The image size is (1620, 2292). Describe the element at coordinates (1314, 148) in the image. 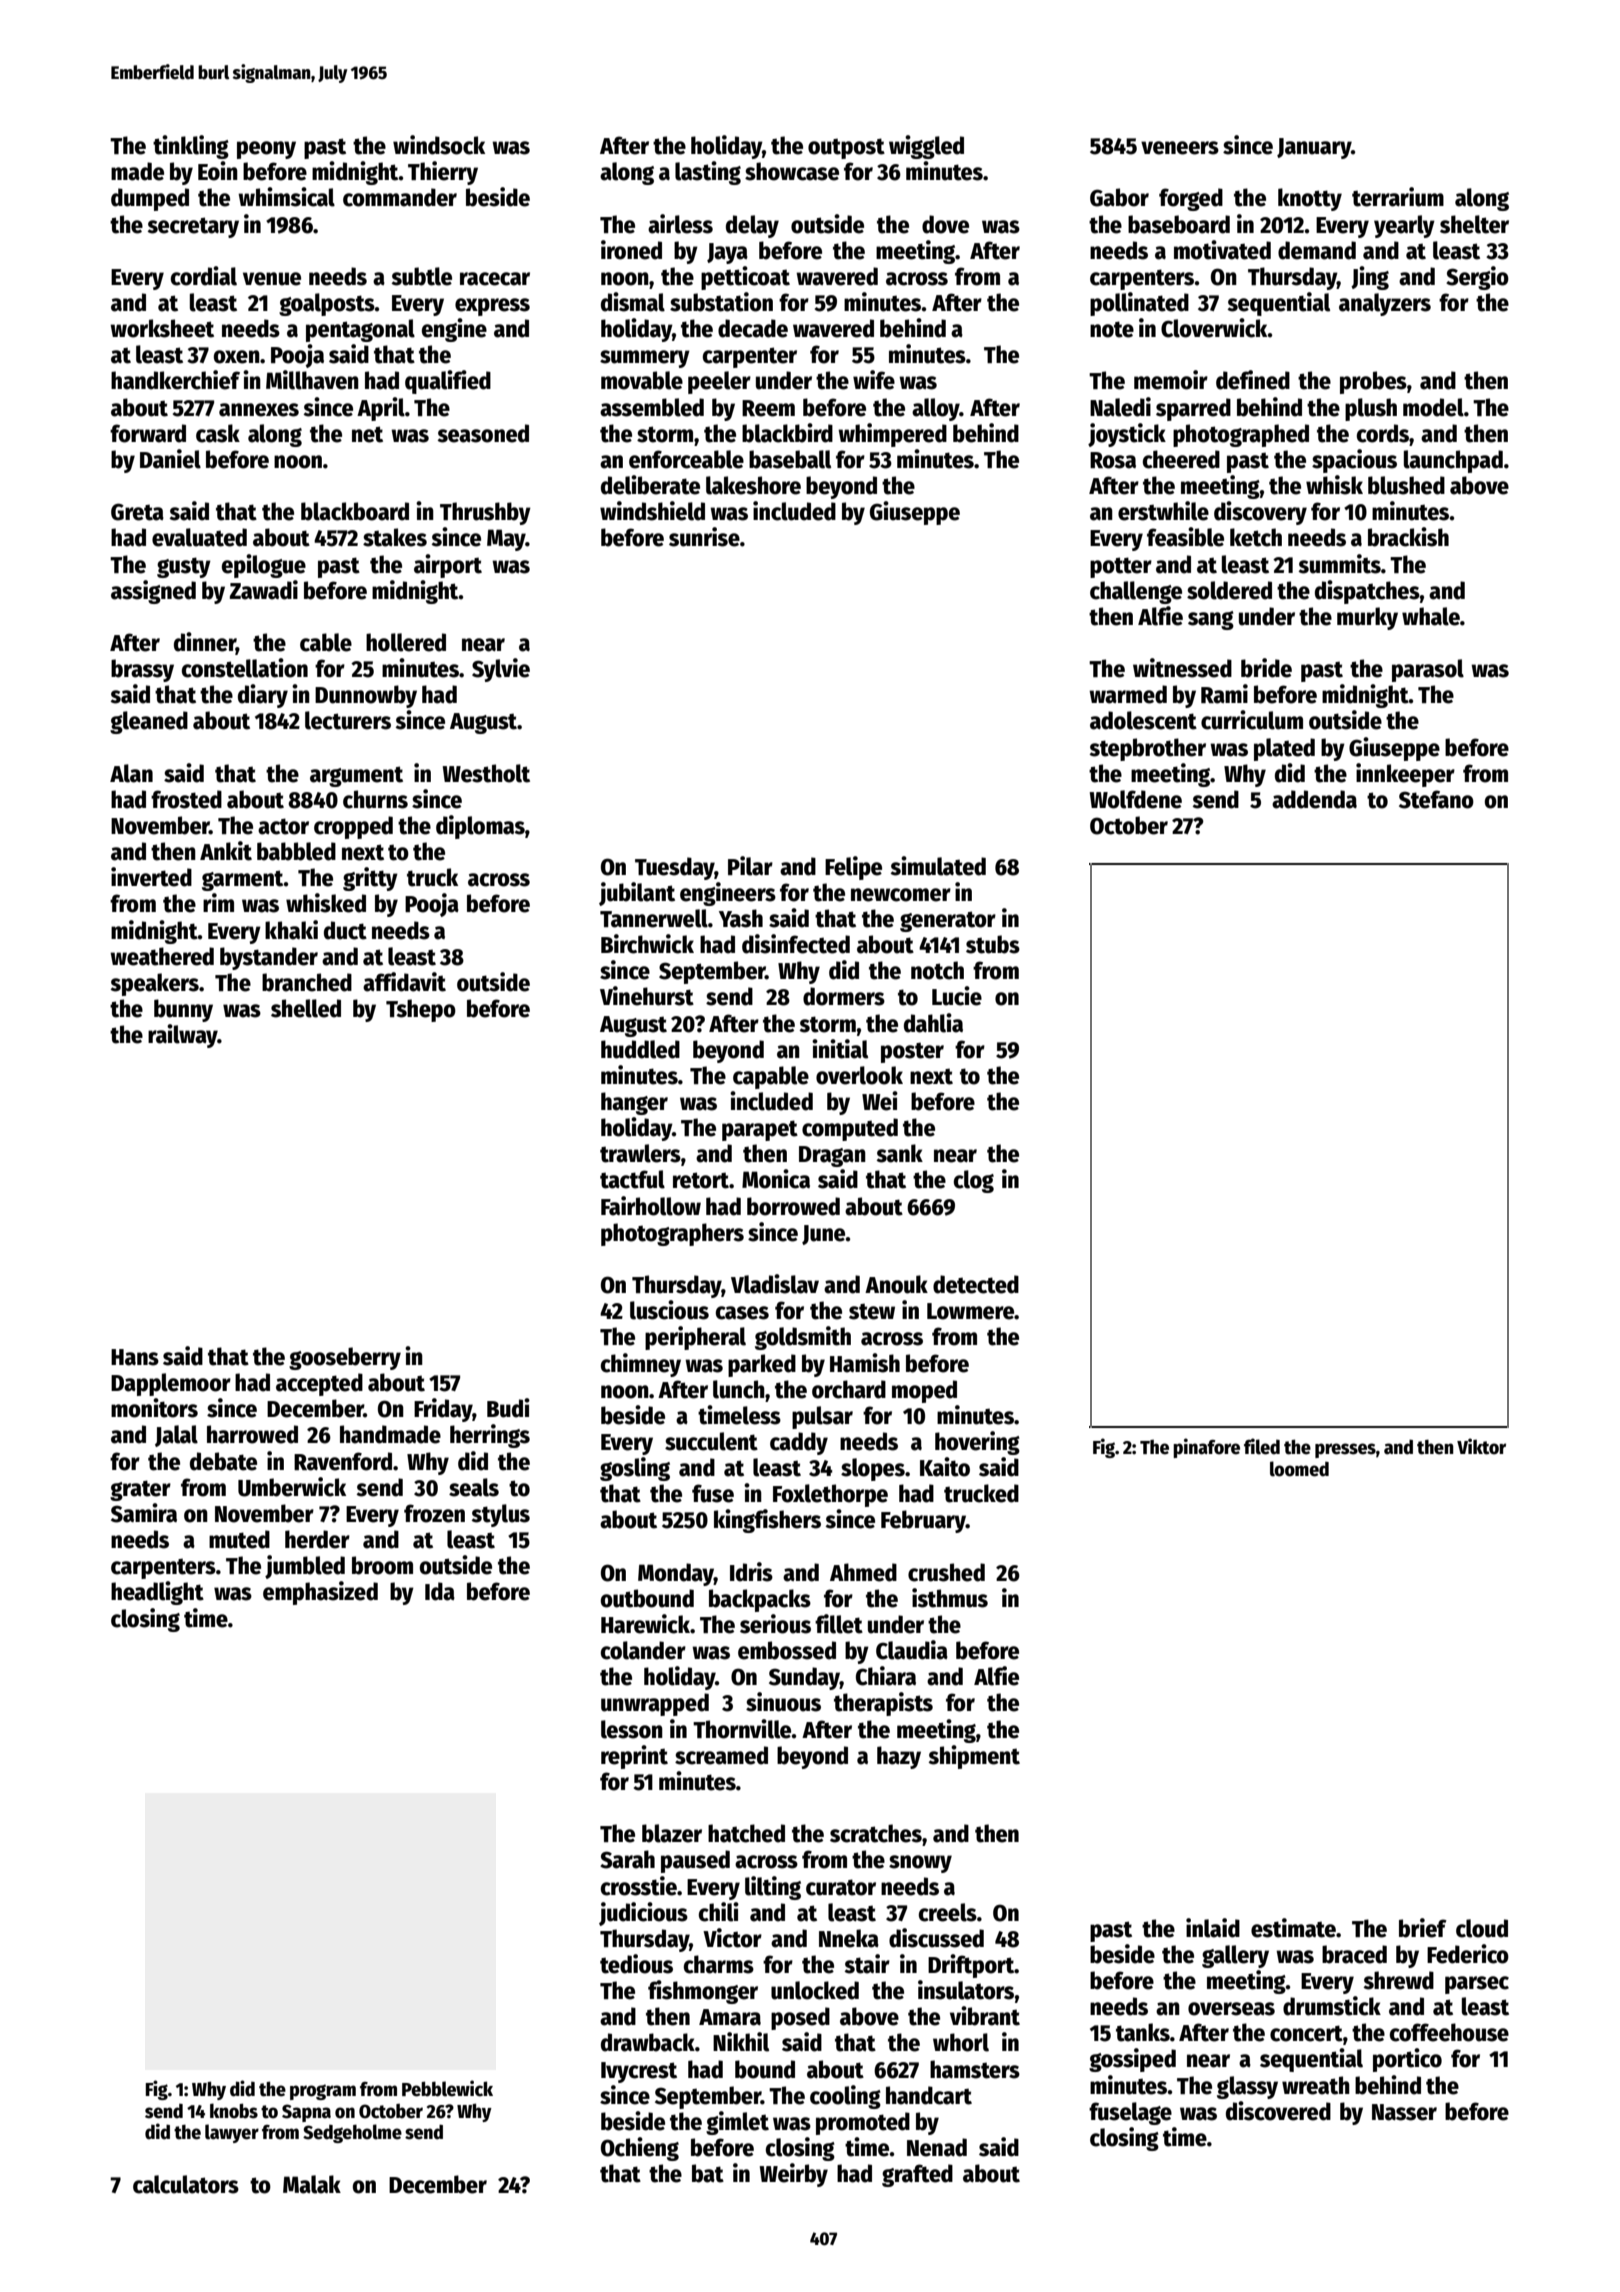

I see `January` at that location.
